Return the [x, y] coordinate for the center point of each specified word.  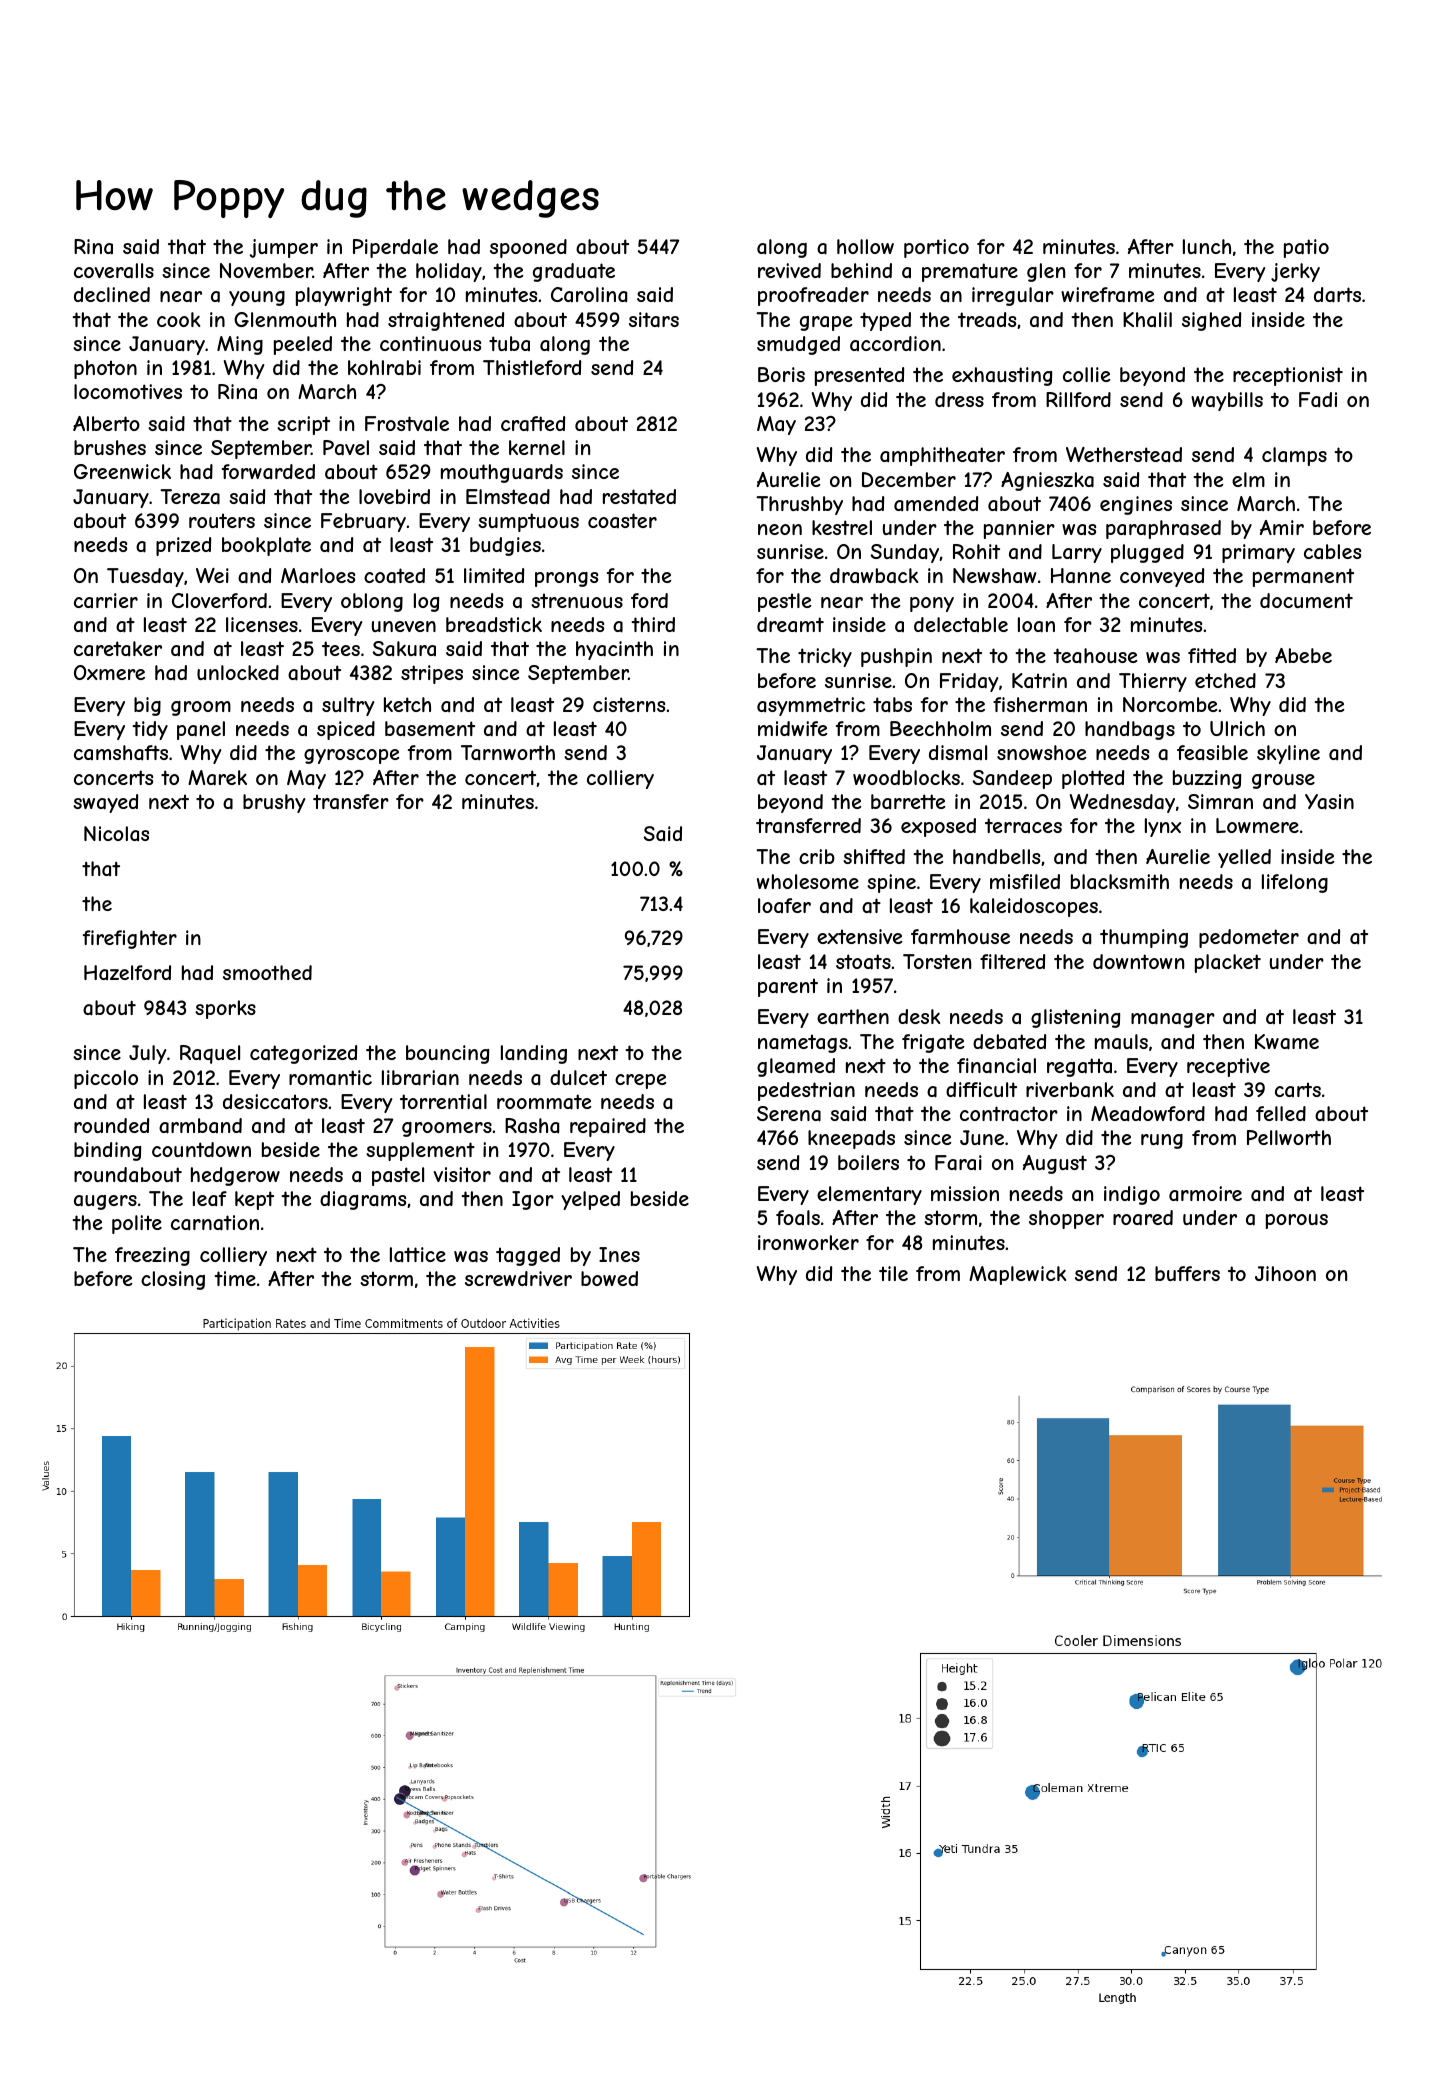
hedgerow [235, 1176]
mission [965, 1193]
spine [891, 883]
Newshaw [995, 575]
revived [789, 270]
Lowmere [1257, 825]
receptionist [1288, 376]
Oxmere [109, 672]
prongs [566, 579]
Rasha [532, 1126]
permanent [1303, 577]
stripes [432, 674]
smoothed [267, 972]
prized [183, 546]
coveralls [114, 271]
